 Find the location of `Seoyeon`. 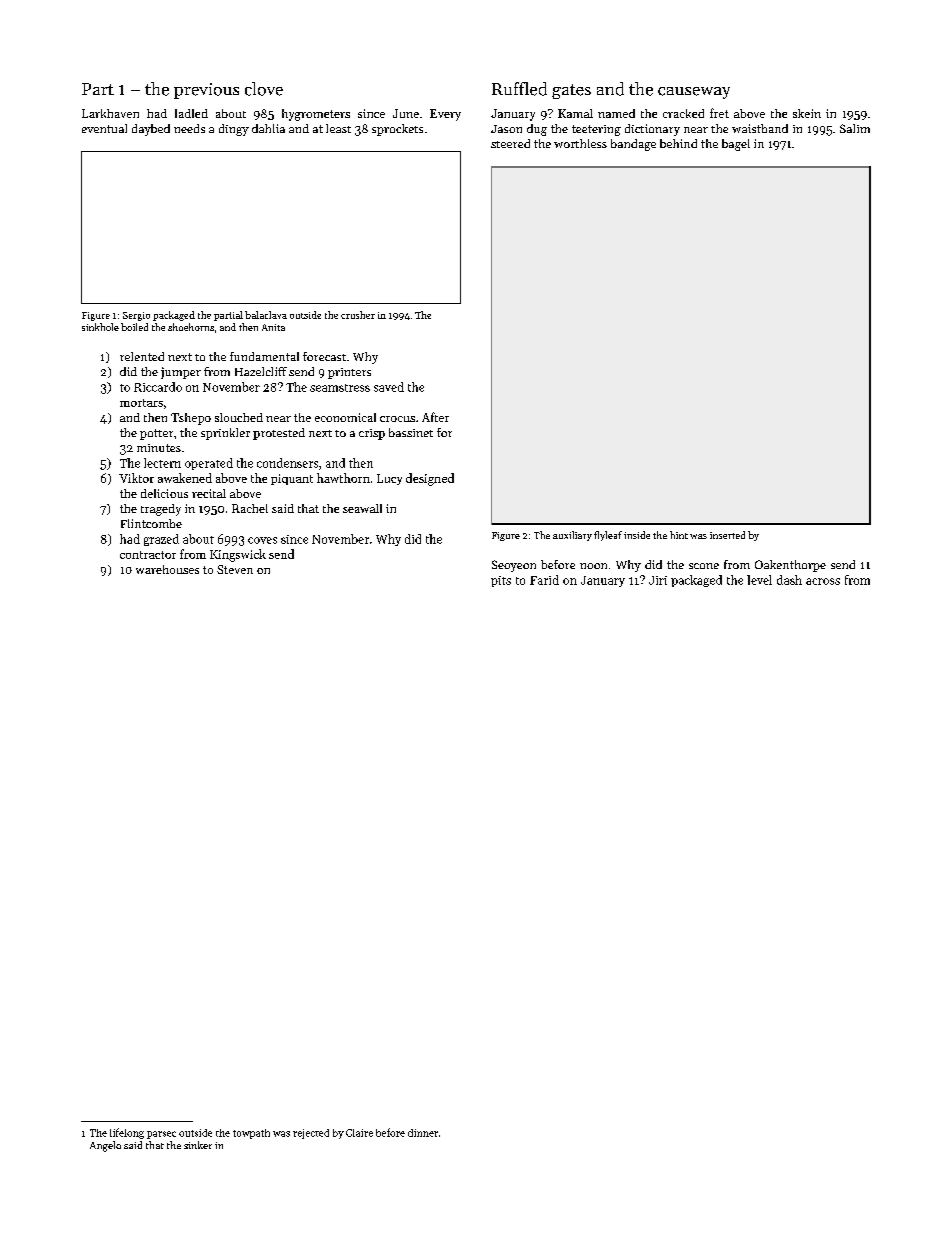

Seoyeon is located at coordinates (514, 566).
